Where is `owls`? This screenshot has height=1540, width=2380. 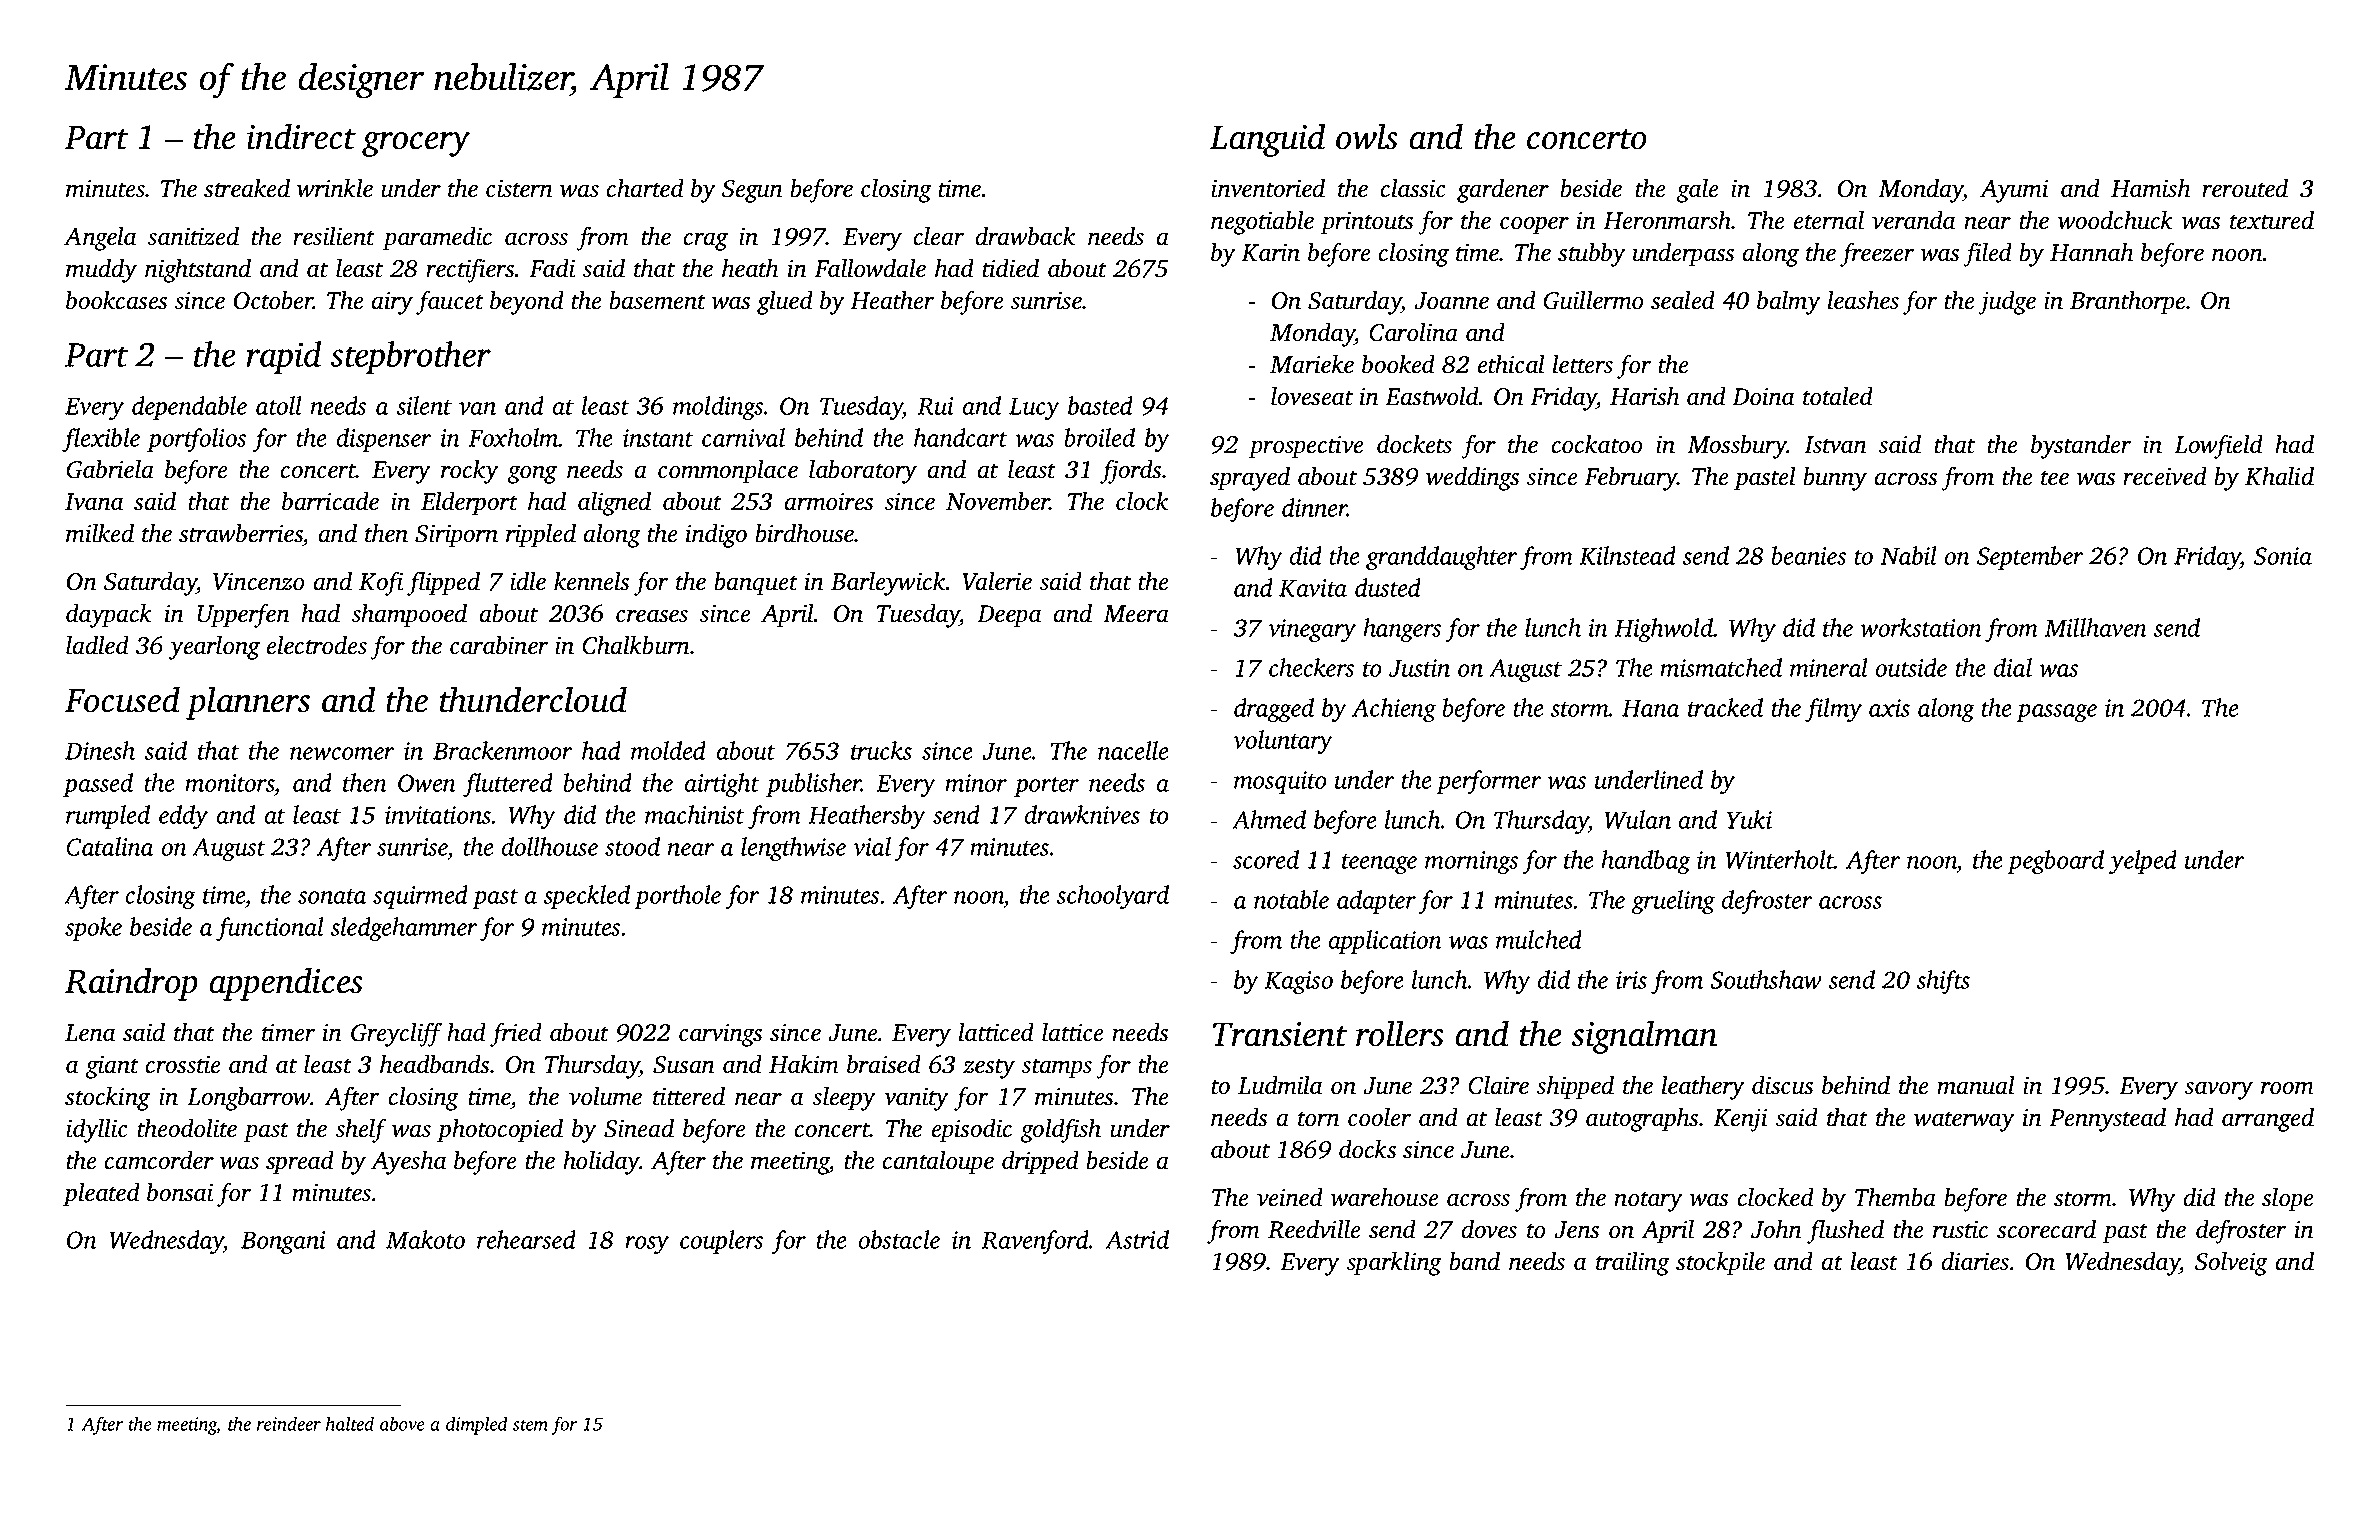 owls is located at coordinates (1367, 136).
